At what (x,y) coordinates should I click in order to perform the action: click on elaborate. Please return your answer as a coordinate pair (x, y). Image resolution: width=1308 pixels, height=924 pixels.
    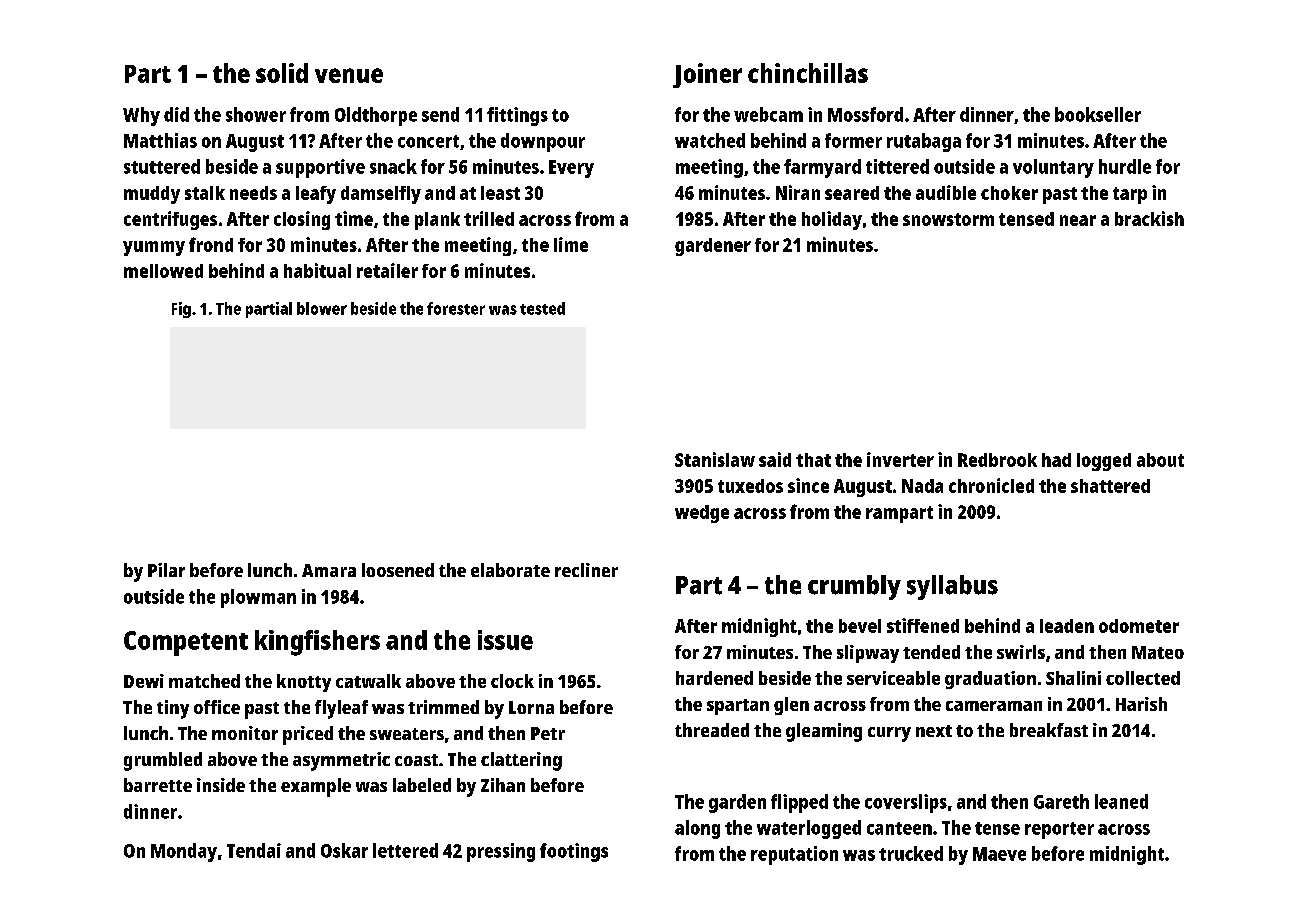
    Looking at the image, I should click on (510, 570).
